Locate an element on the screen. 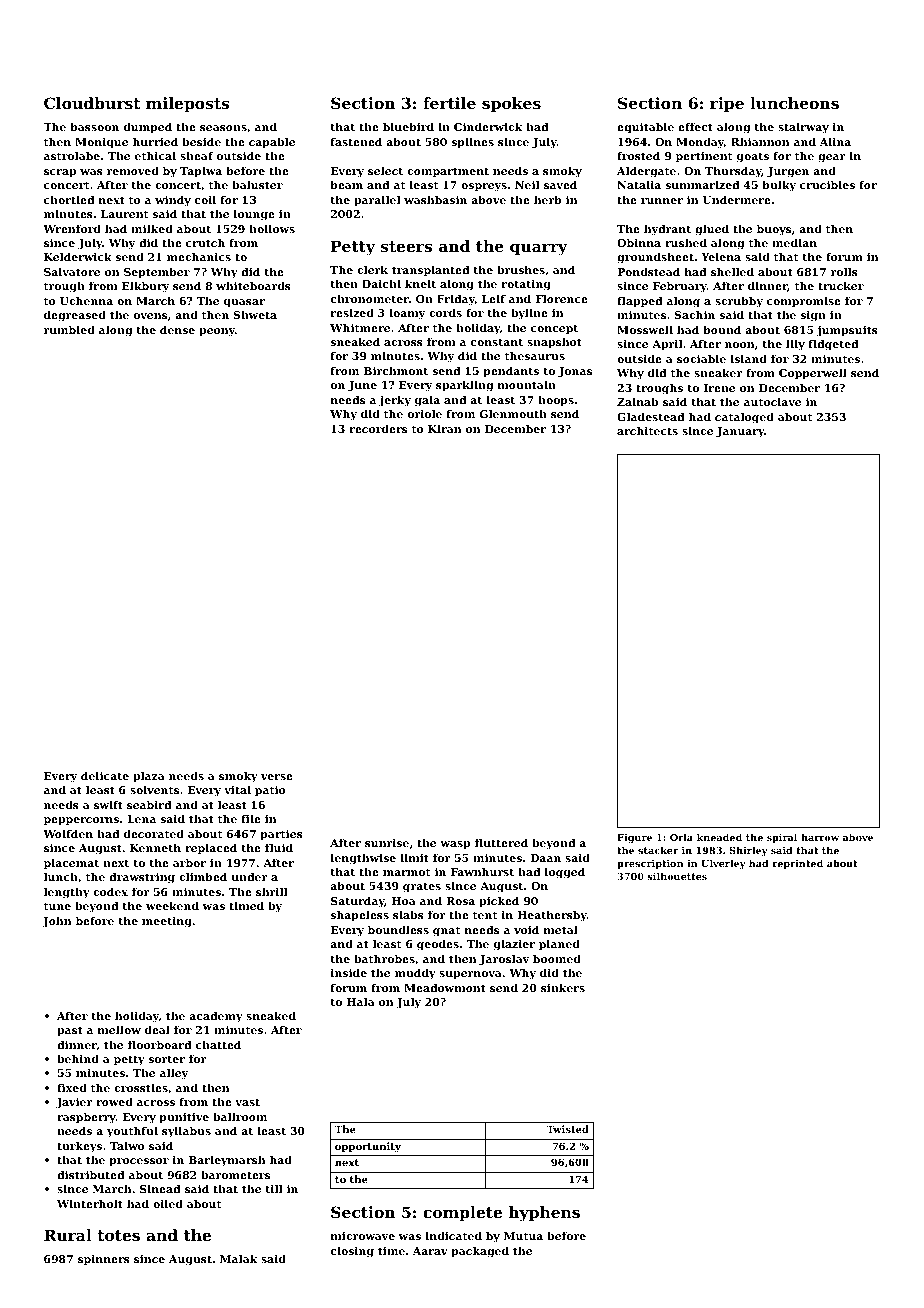 Image resolution: width=924 pixels, height=1308 pixels. mileposts is located at coordinates (187, 104).
